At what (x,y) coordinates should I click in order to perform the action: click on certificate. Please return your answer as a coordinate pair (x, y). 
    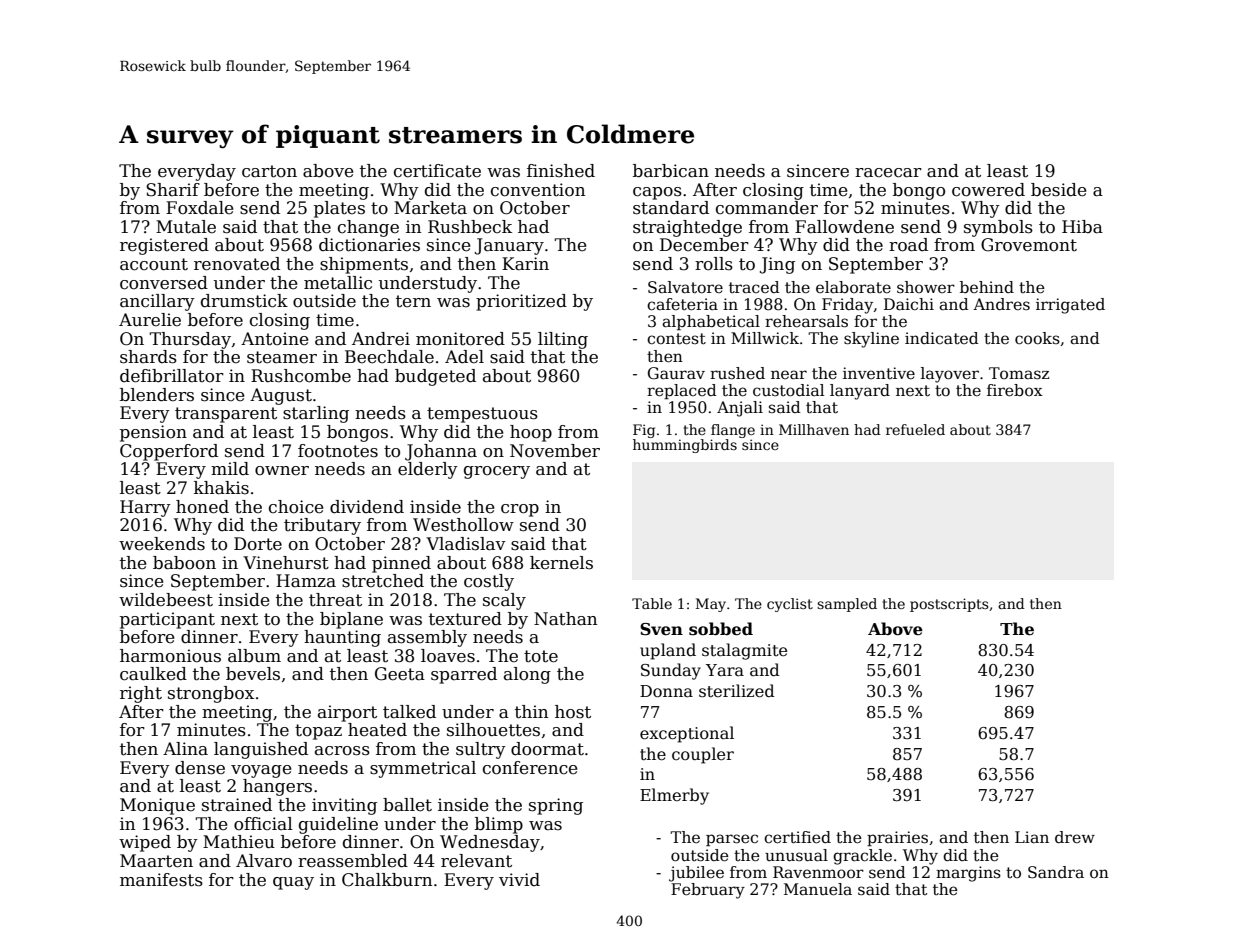
    Looking at the image, I should click on (437, 171).
